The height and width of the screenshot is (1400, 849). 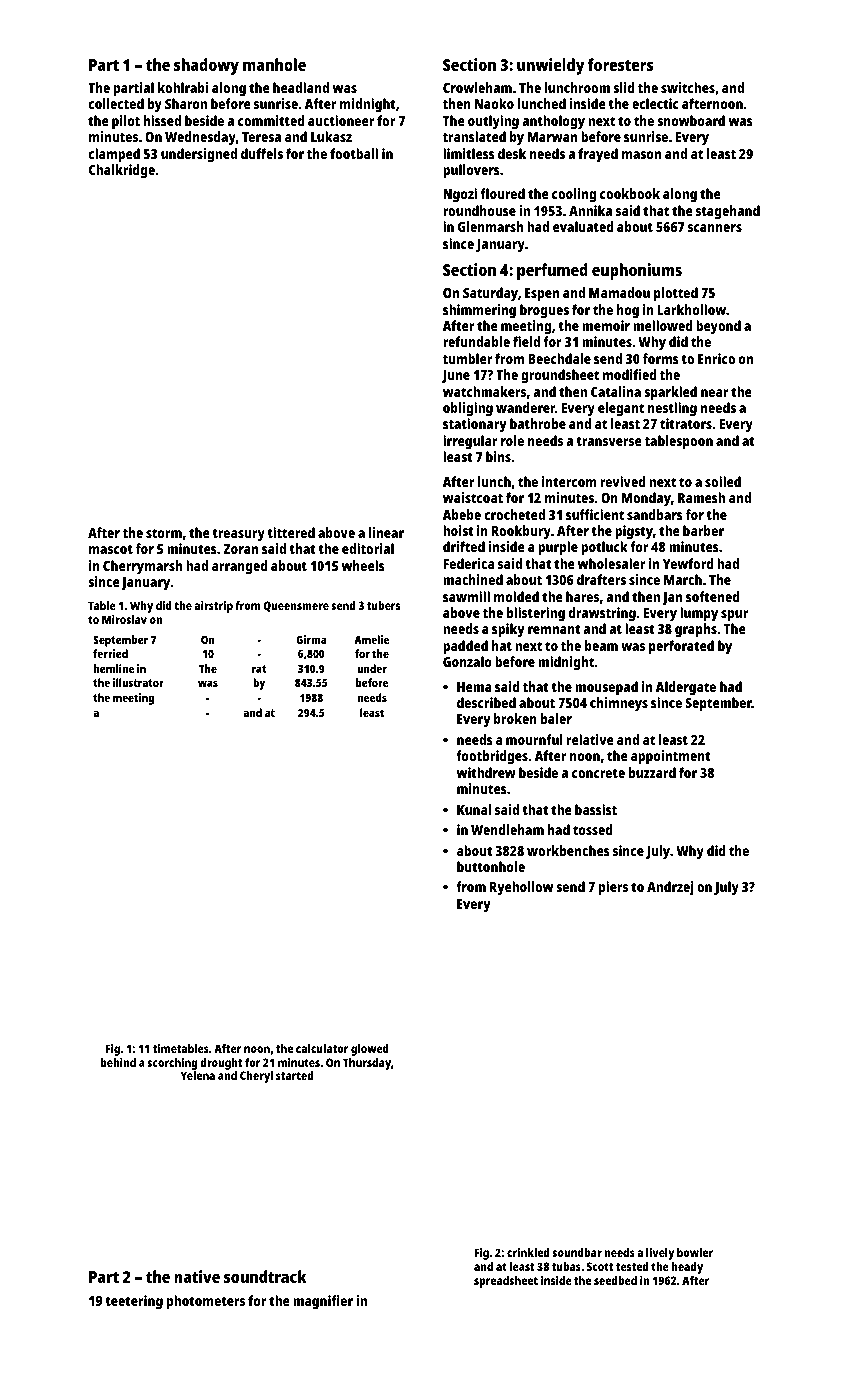 What do you see at coordinates (620, 64) in the screenshot?
I see `foresters` at bounding box center [620, 64].
